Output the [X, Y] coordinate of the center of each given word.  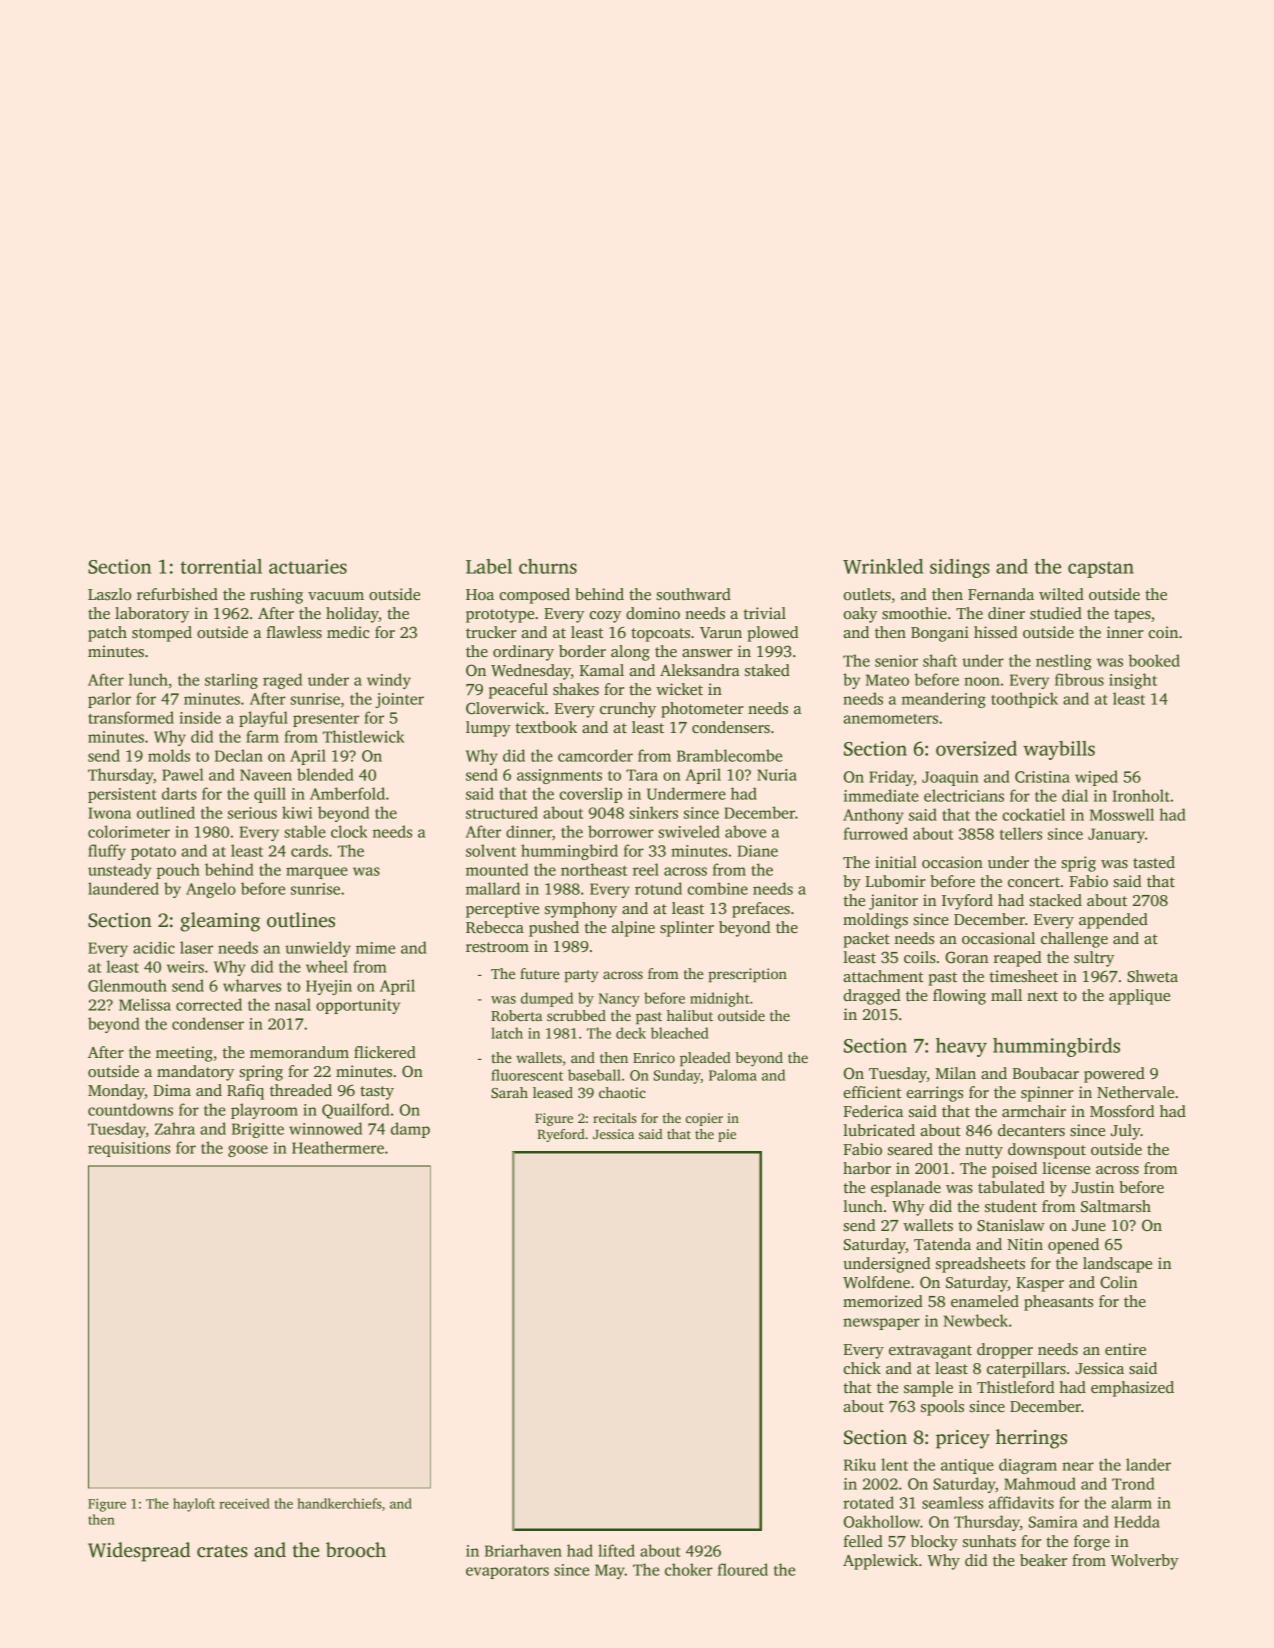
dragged [872, 997]
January [1116, 835]
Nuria [777, 775]
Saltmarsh [1116, 1206]
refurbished [177, 594]
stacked [1055, 900]
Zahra [175, 1128]
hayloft [194, 1505]
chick [862, 1368]
